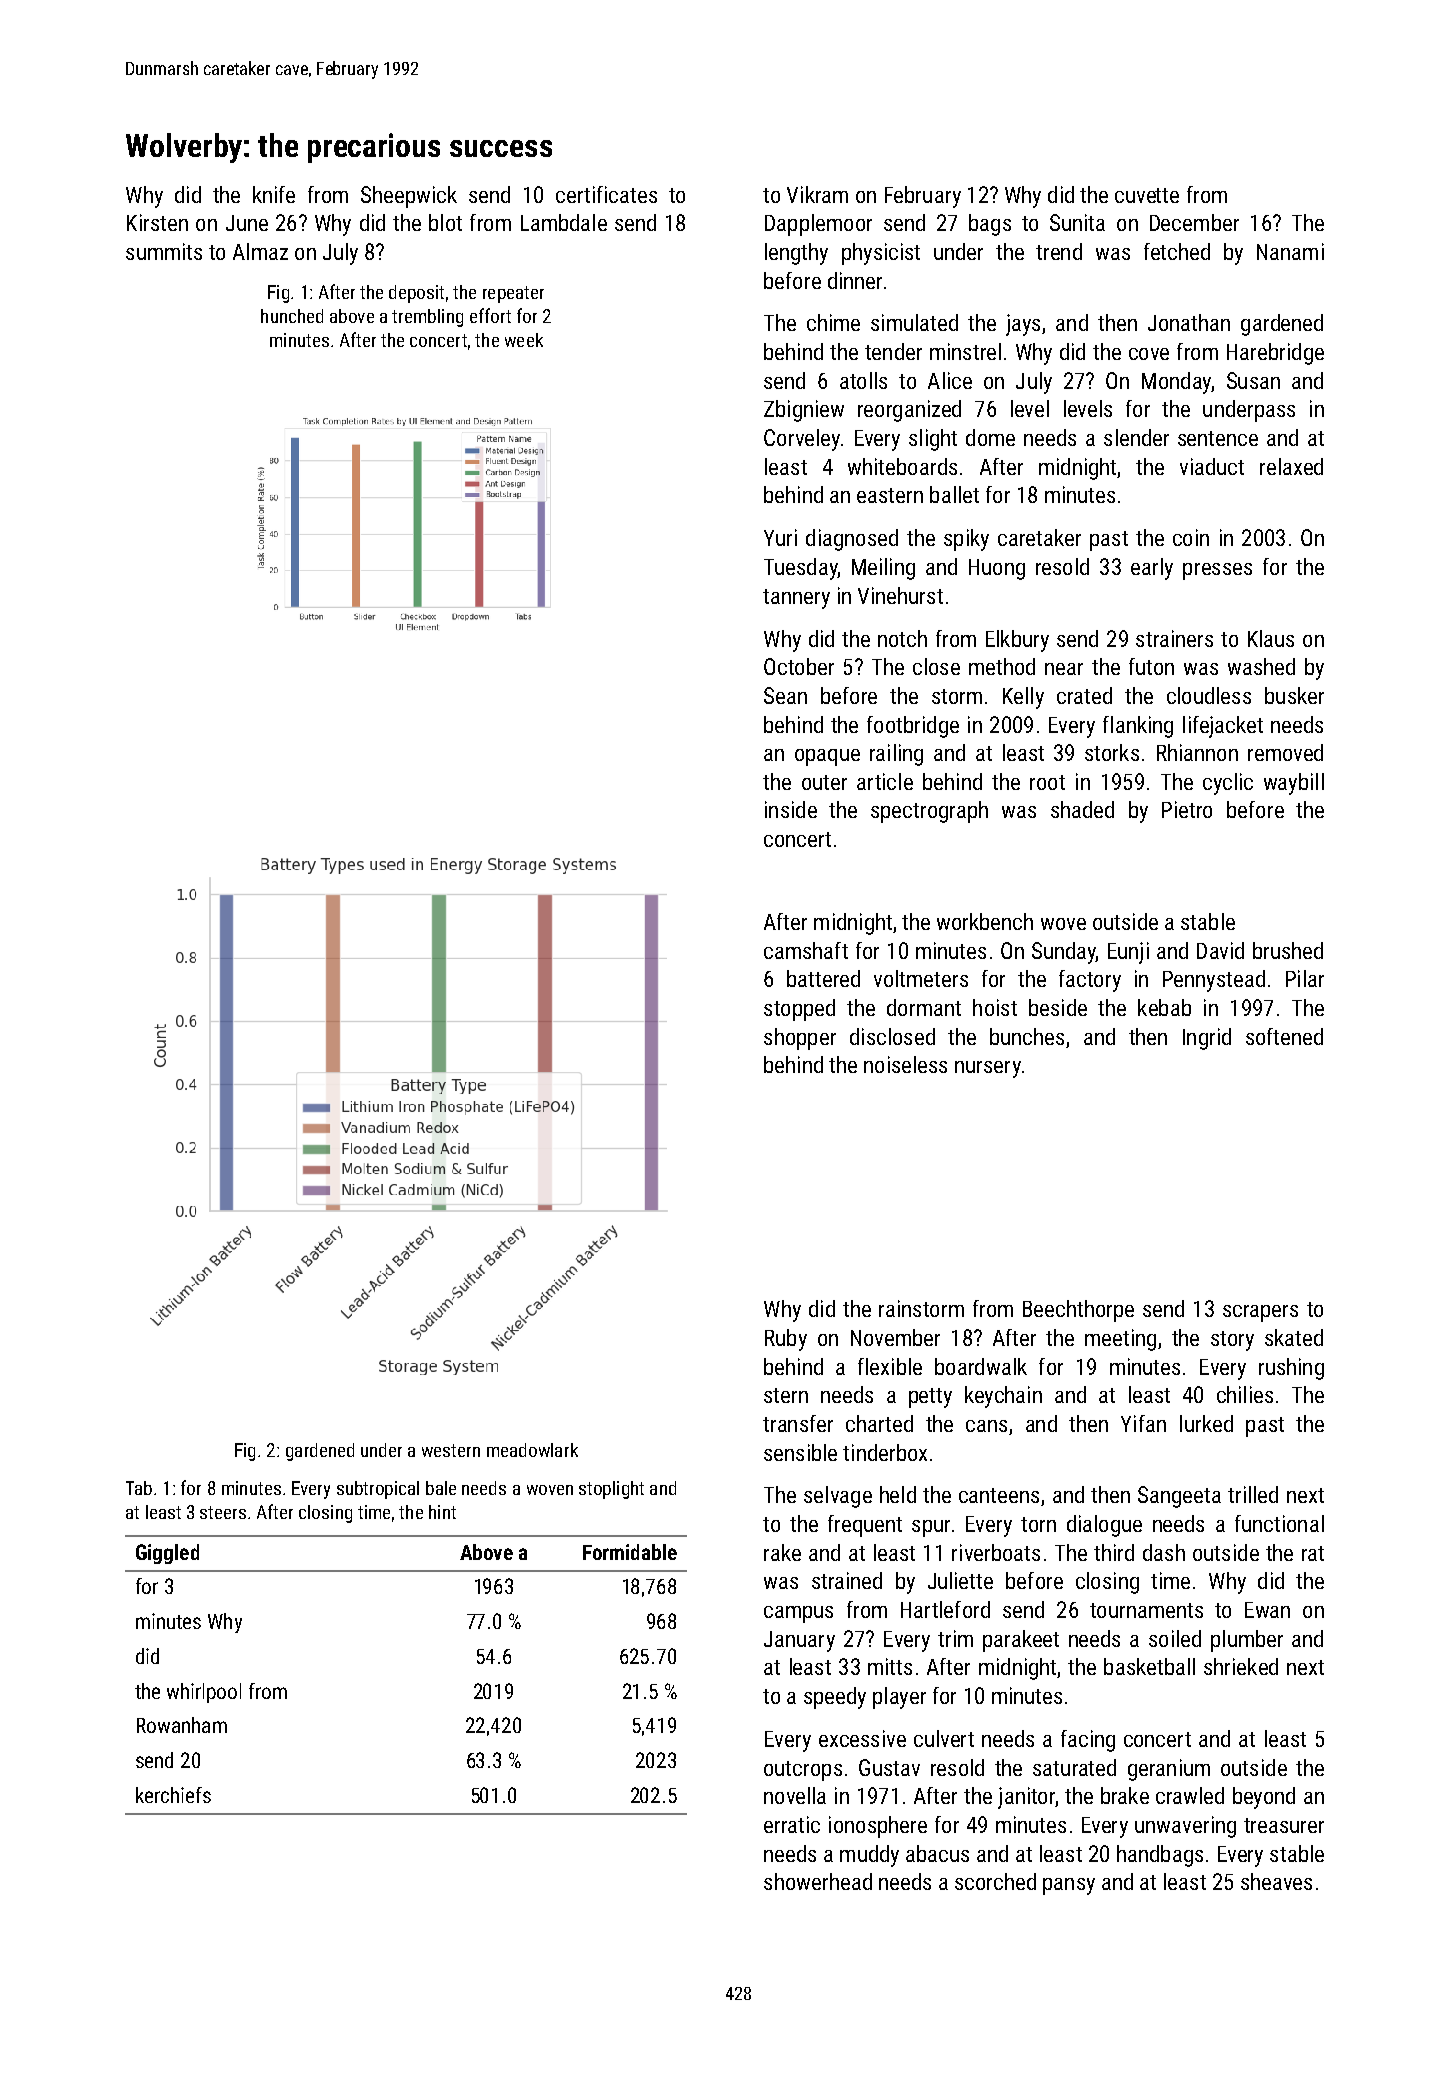  Describe the element at coordinates (1147, 195) in the document. I see `cuvette` at that location.
